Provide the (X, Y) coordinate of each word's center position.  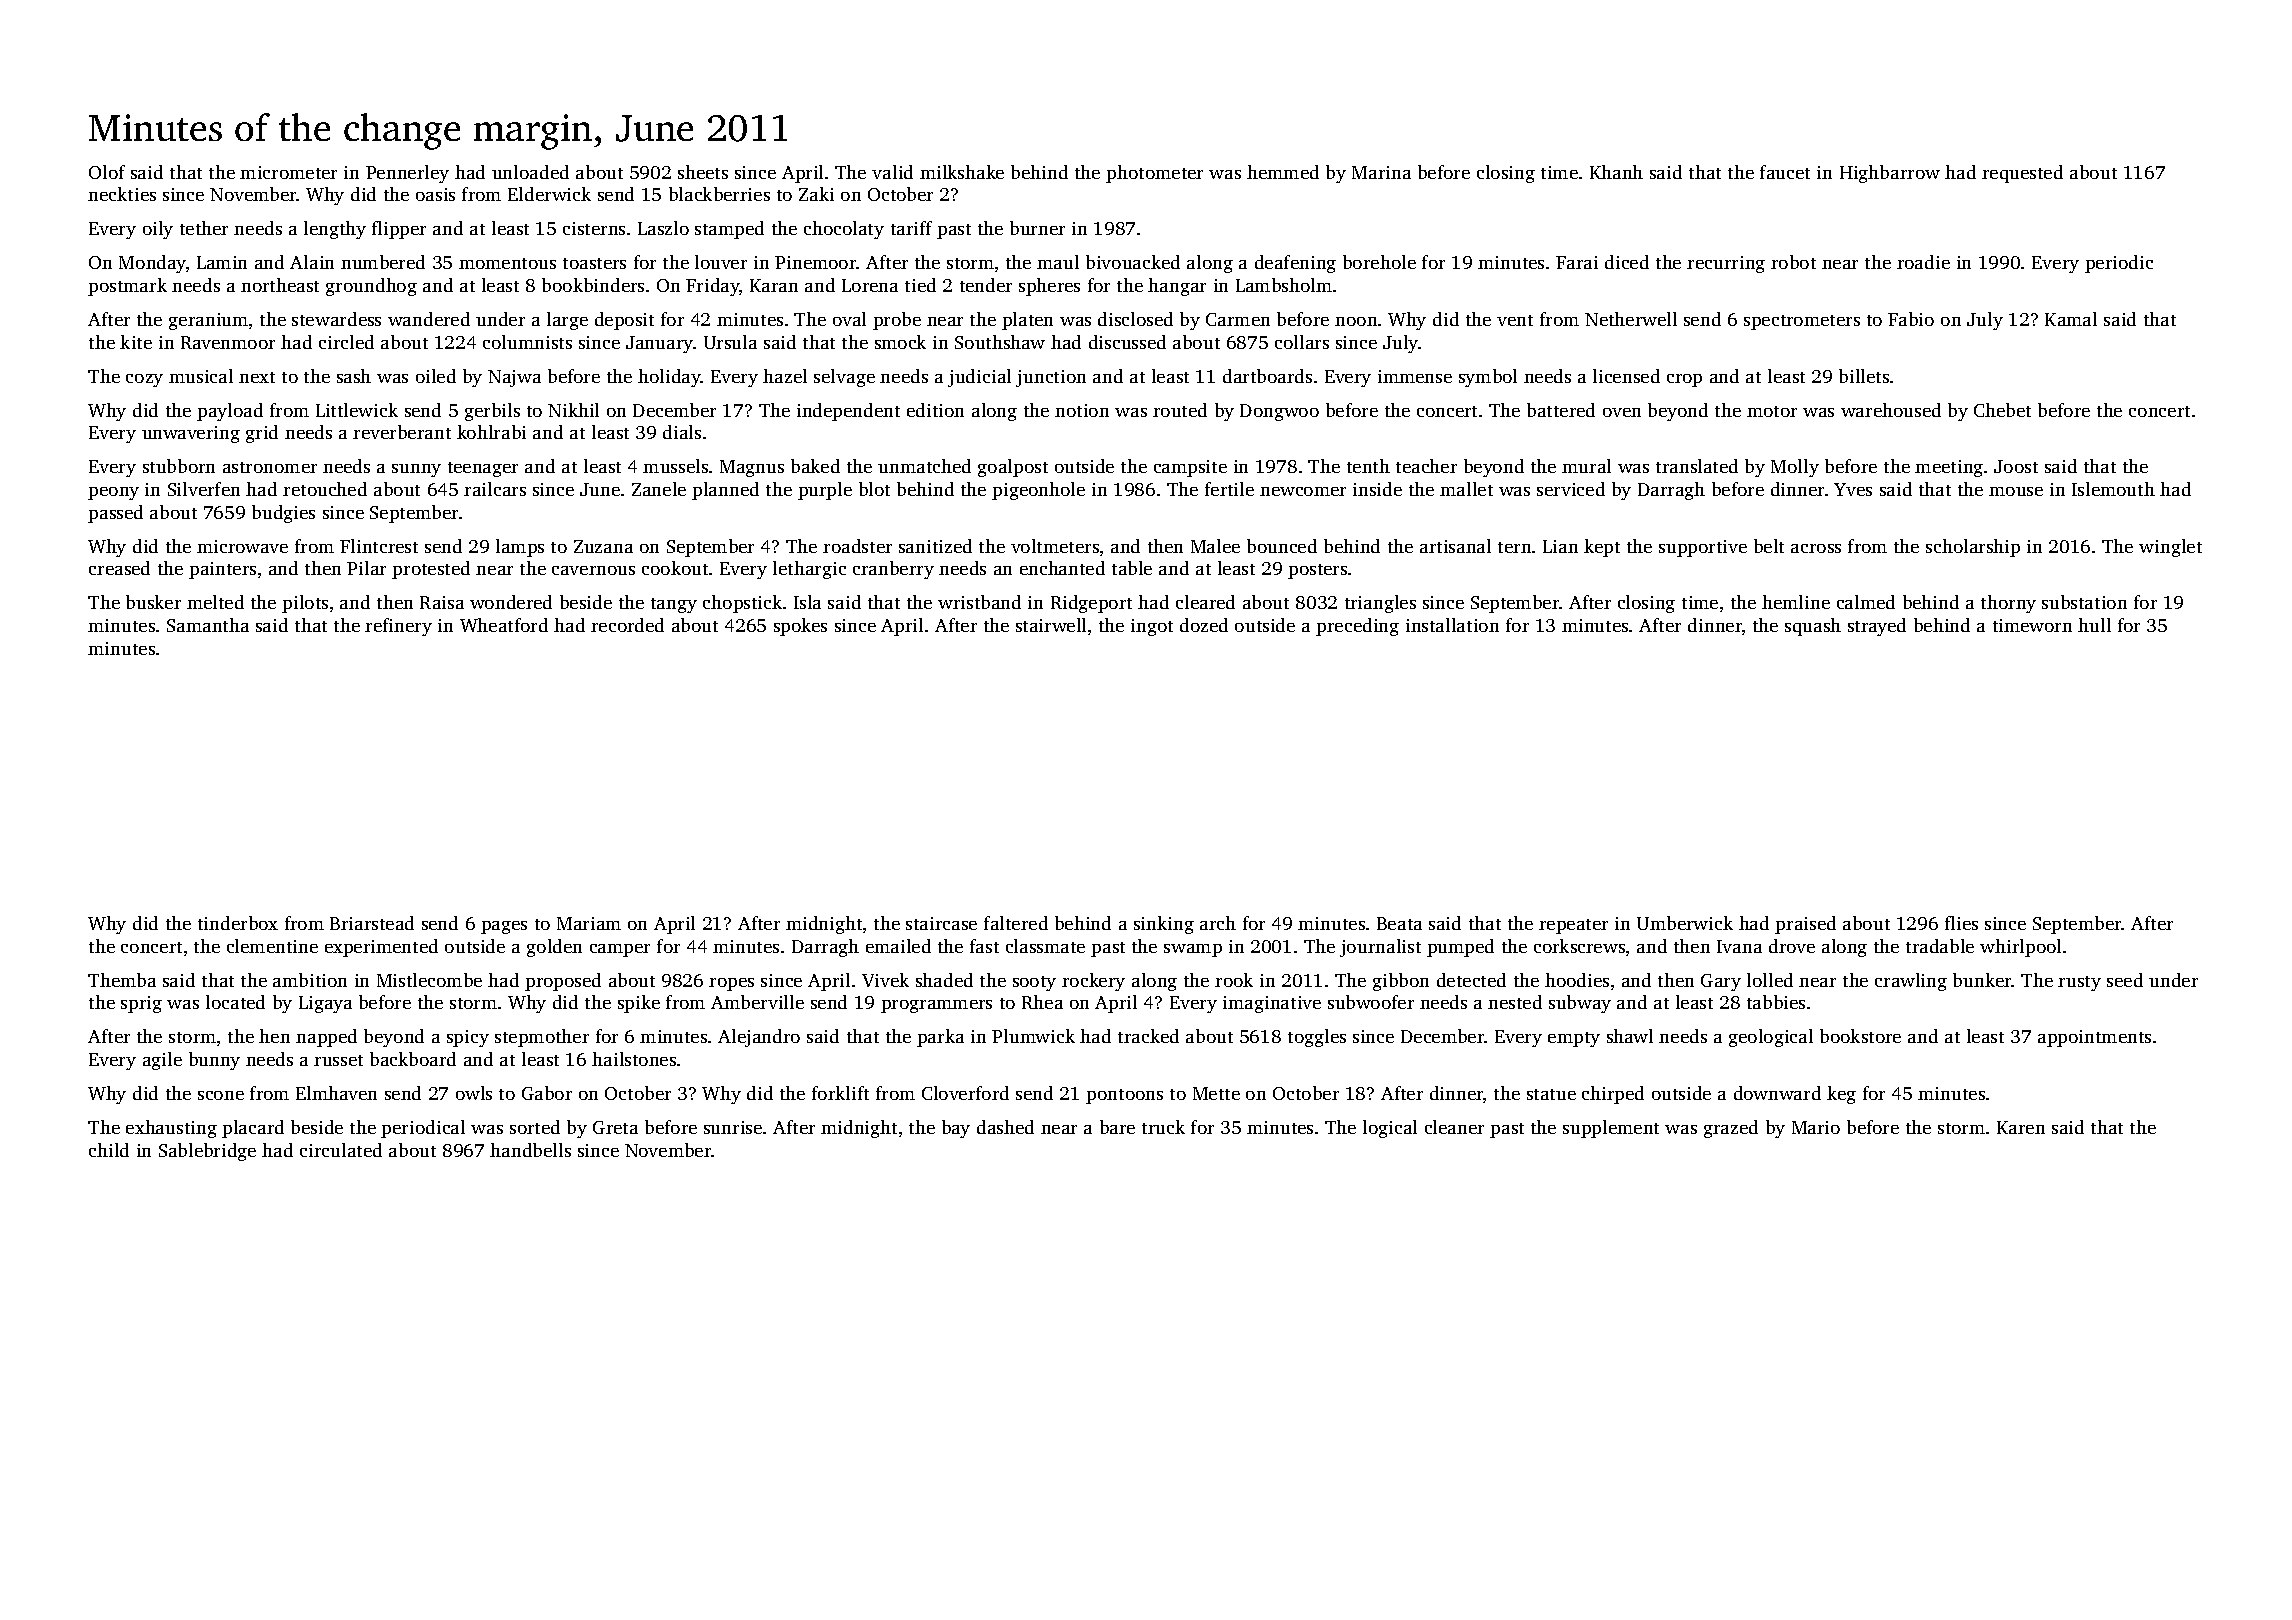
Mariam (589, 923)
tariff (911, 228)
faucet (1785, 172)
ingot (1152, 627)
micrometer (288, 172)
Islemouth (2113, 489)
